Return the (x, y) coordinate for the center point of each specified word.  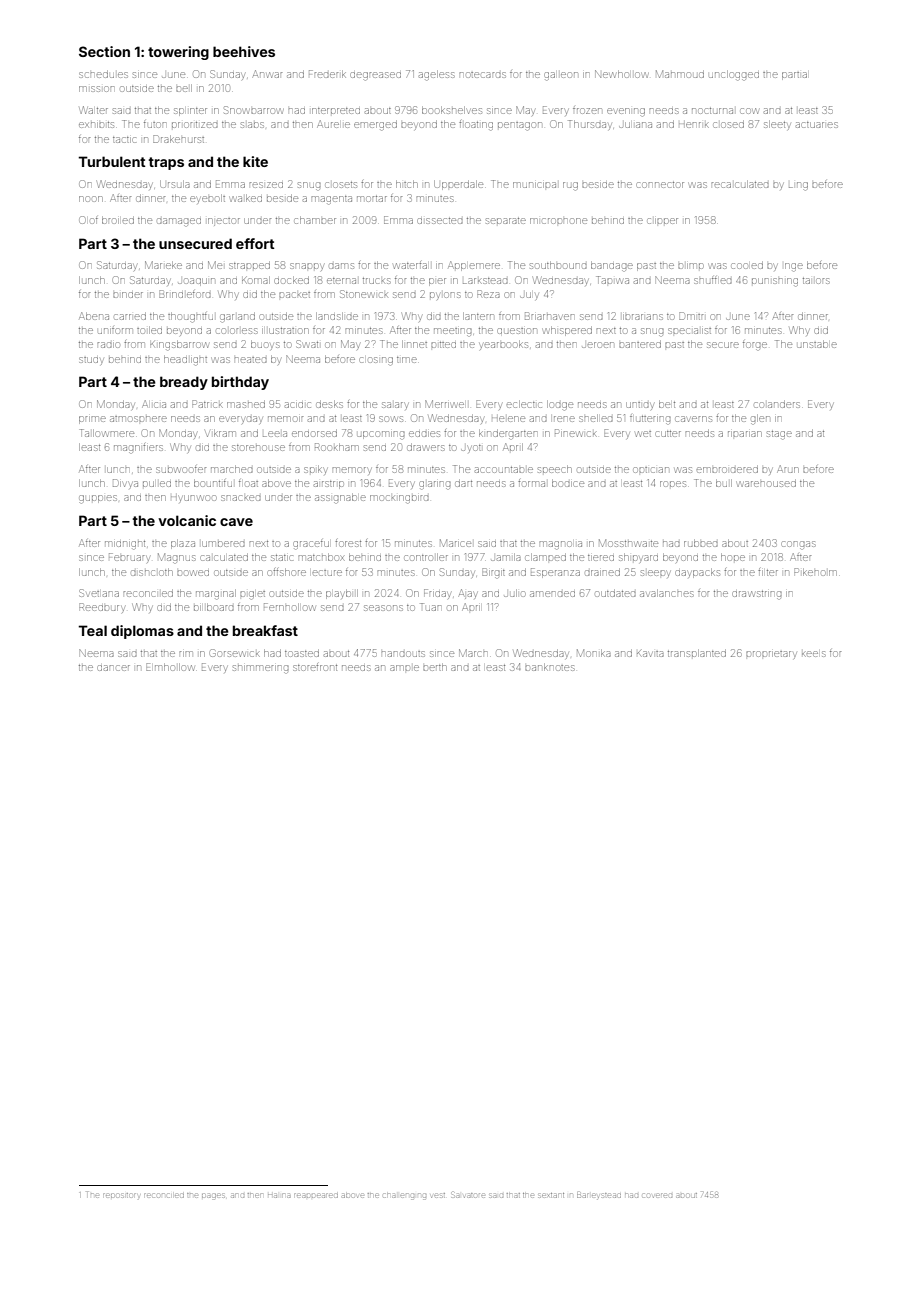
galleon (561, 76)
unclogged (734, 76)
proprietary (771, 655)
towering (178, 53)
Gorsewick (235, 653)
